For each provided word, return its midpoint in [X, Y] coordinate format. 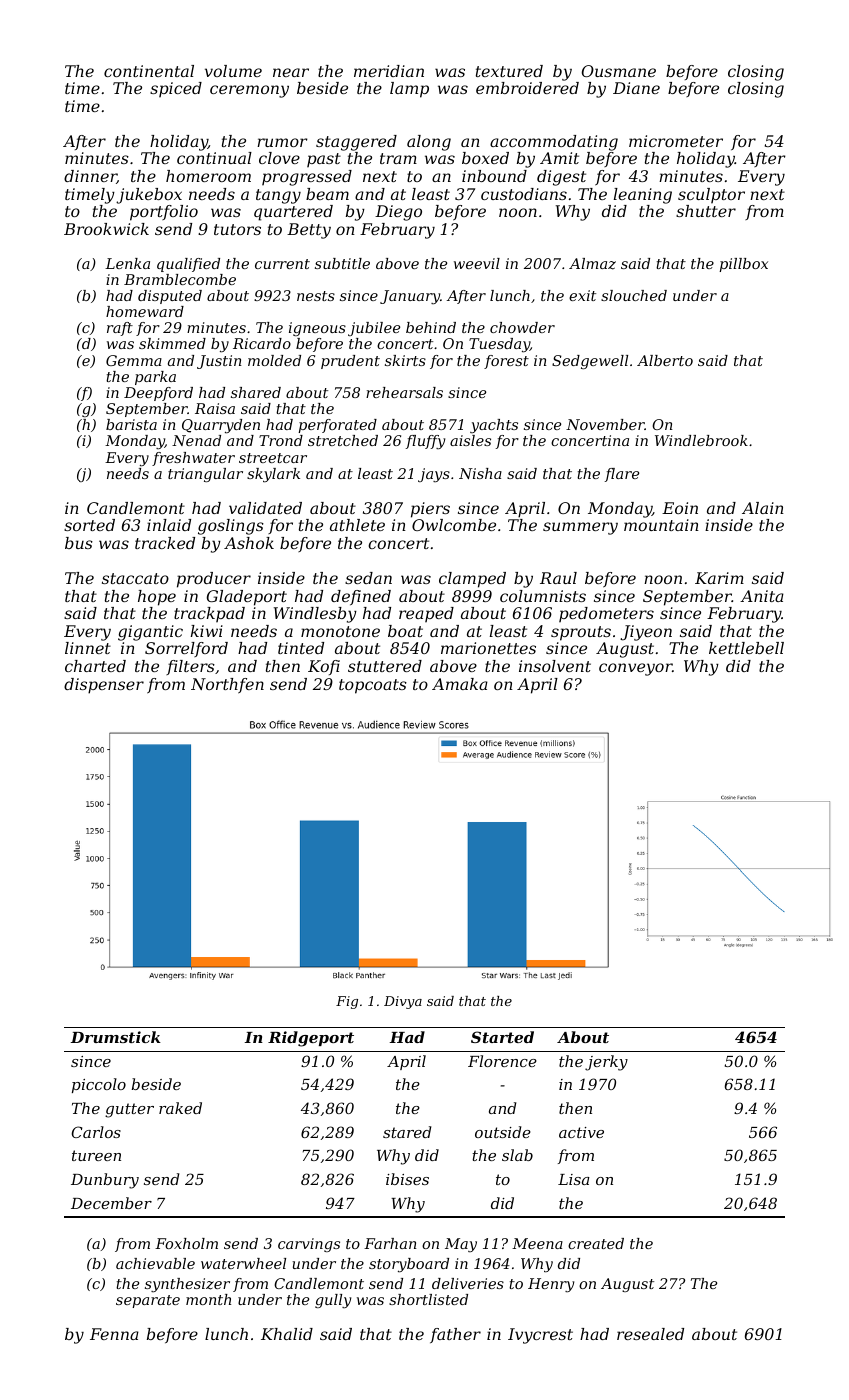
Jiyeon [646, 633]
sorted [89, 525]
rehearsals [404, 392]
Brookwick [106, 229]
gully [333, 1301]
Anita [762, 596]
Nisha [480, 473]
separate [148, 1301]
